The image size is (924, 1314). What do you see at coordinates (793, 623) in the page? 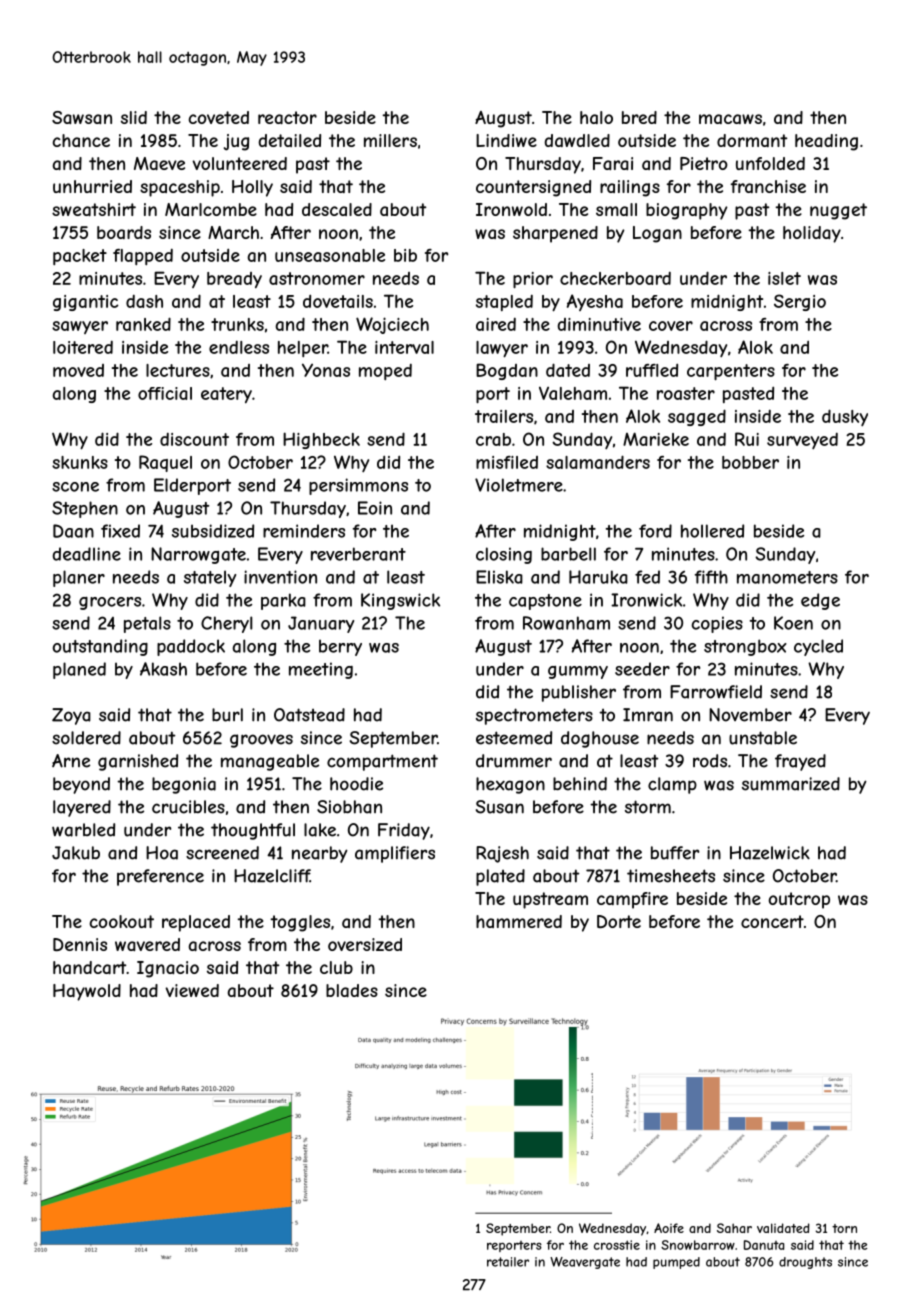
I see `Koen` at bounding box center [793, 623].
